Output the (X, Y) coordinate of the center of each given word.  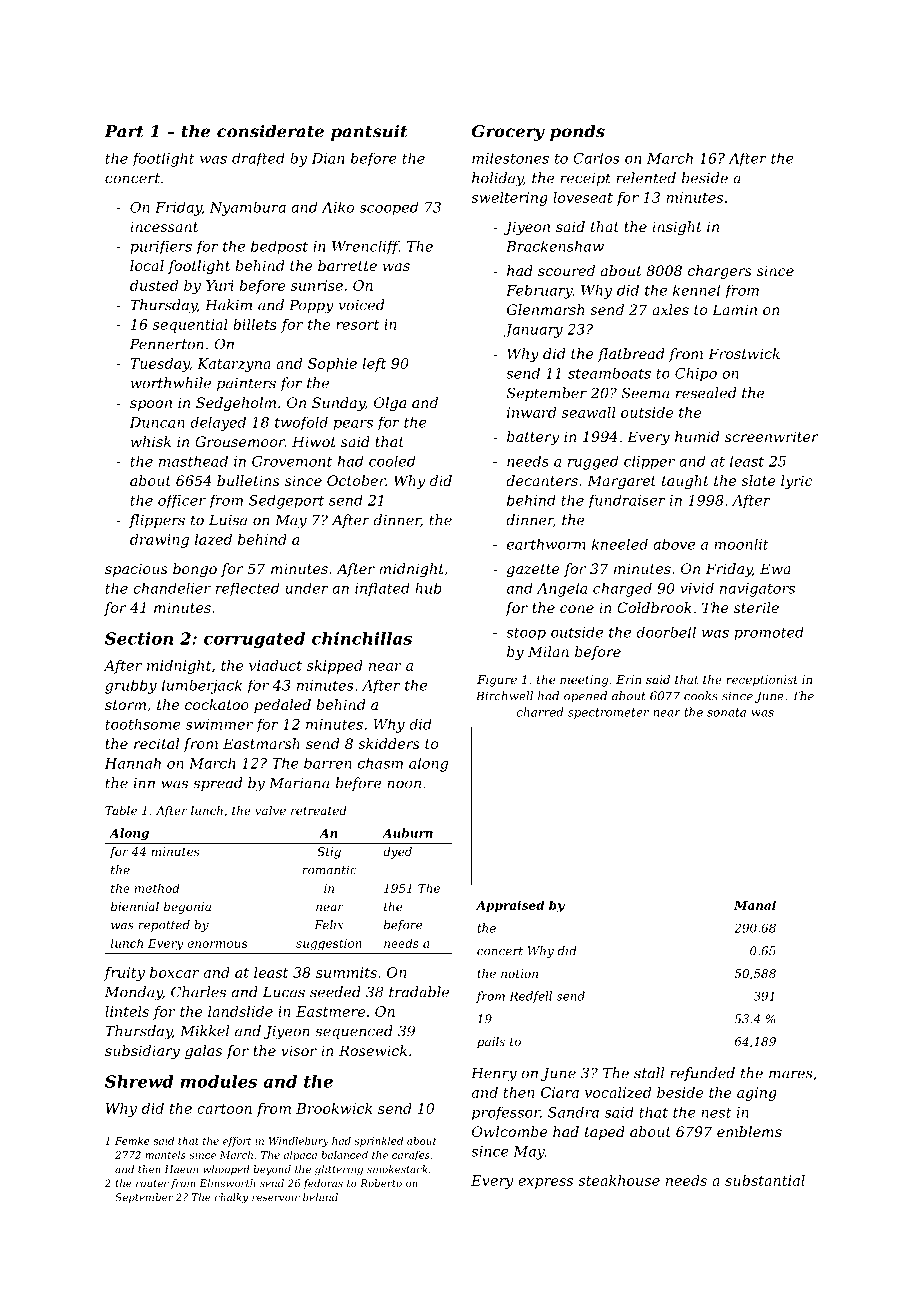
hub (428, 588)
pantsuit (369, 133)
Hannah (133, 763)
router (152, 1183)
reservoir (276, 1197)
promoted (769, 634)
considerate (270, 131)
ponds (577, 132)
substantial (765, 1180)
